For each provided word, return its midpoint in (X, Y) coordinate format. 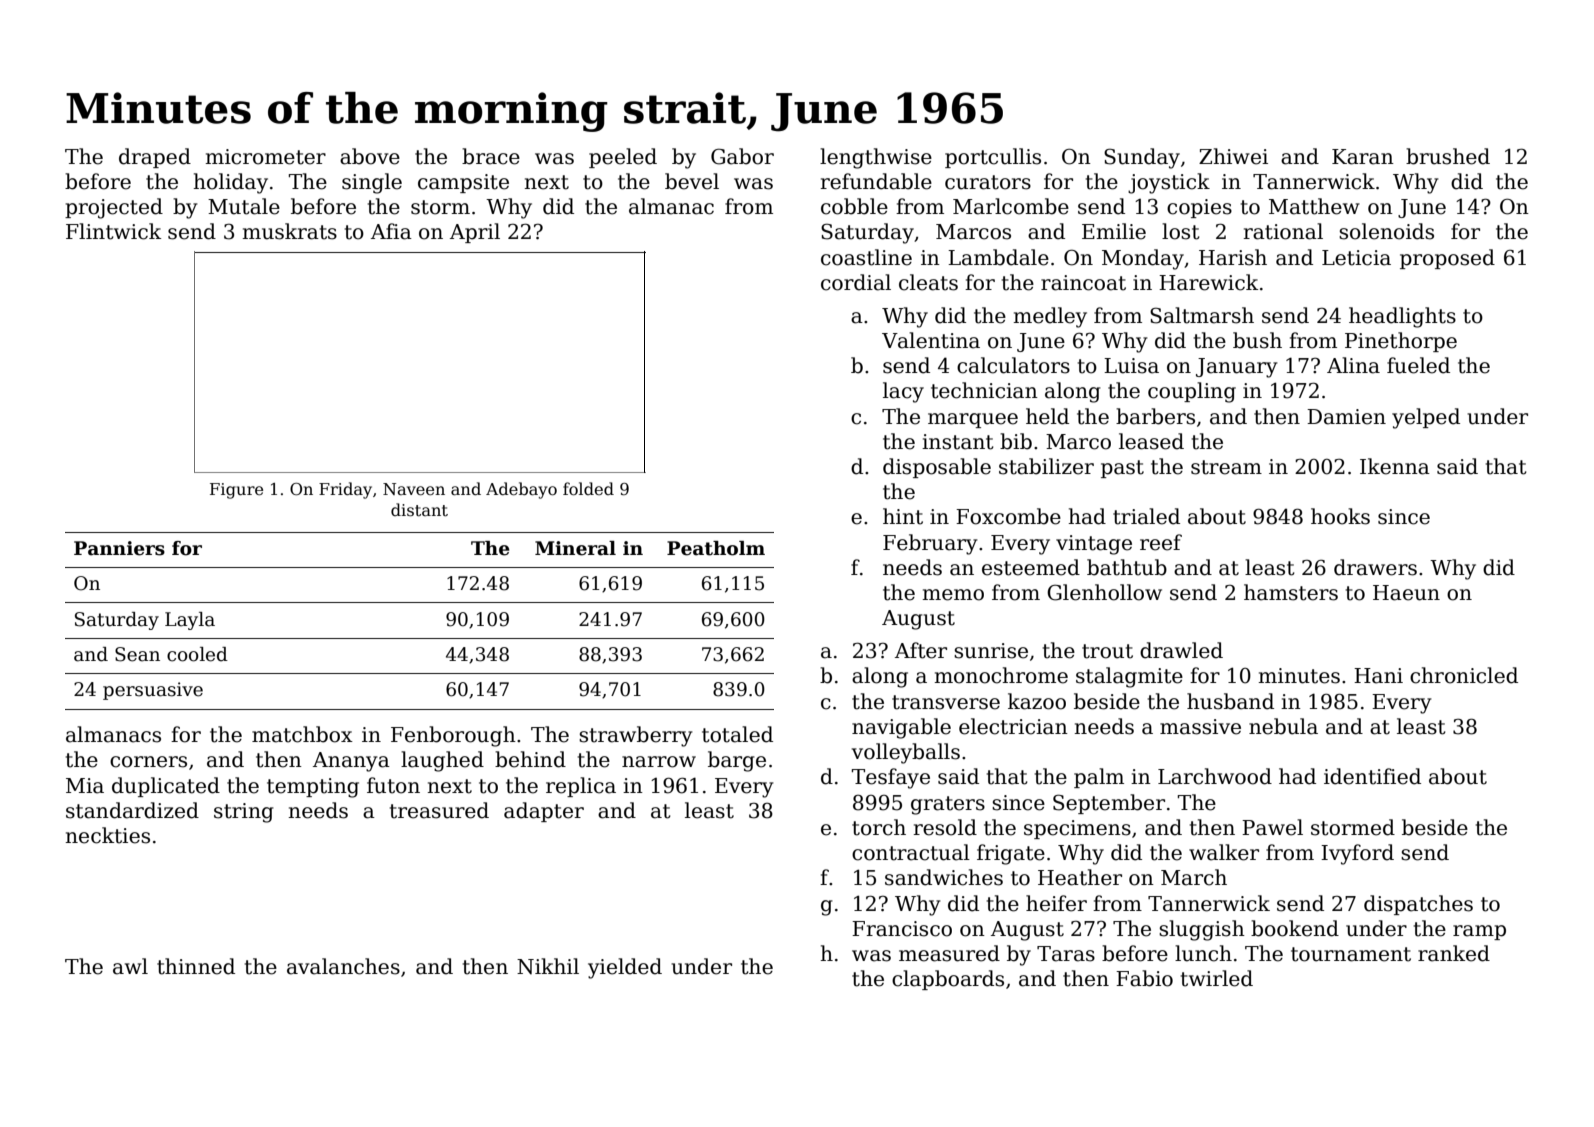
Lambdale (998, 257)
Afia (391, 231)
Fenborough (453, 736)
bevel (692, 181)
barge (737, 761)
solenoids (1386, 231)
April (475, 233)
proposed (1447, 259)
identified (1372, 776)
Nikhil (548, 966)
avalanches (343, 966)
